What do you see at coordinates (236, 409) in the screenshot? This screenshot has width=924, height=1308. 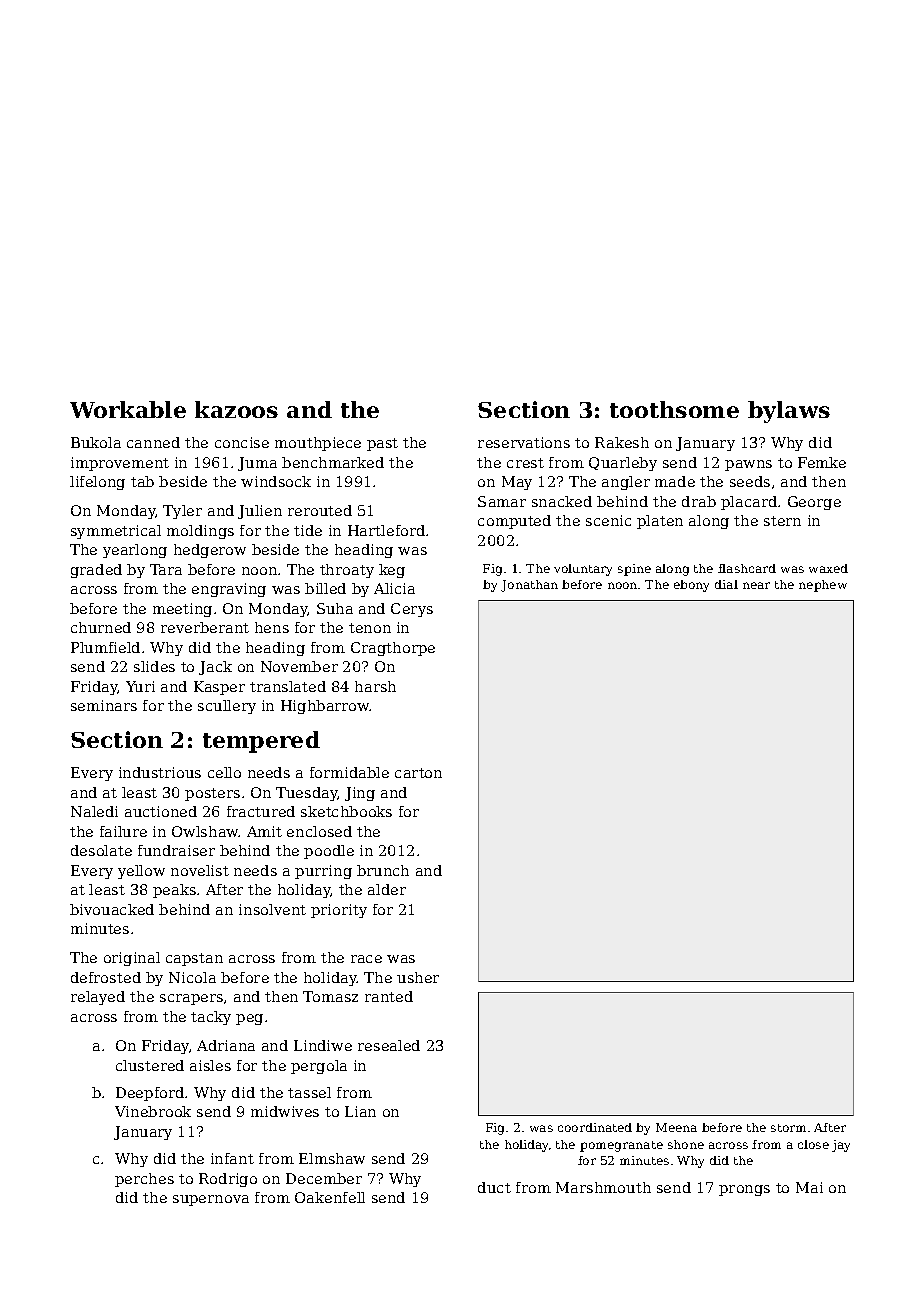 I see `kazoos` at bounding box center [236, 409].
